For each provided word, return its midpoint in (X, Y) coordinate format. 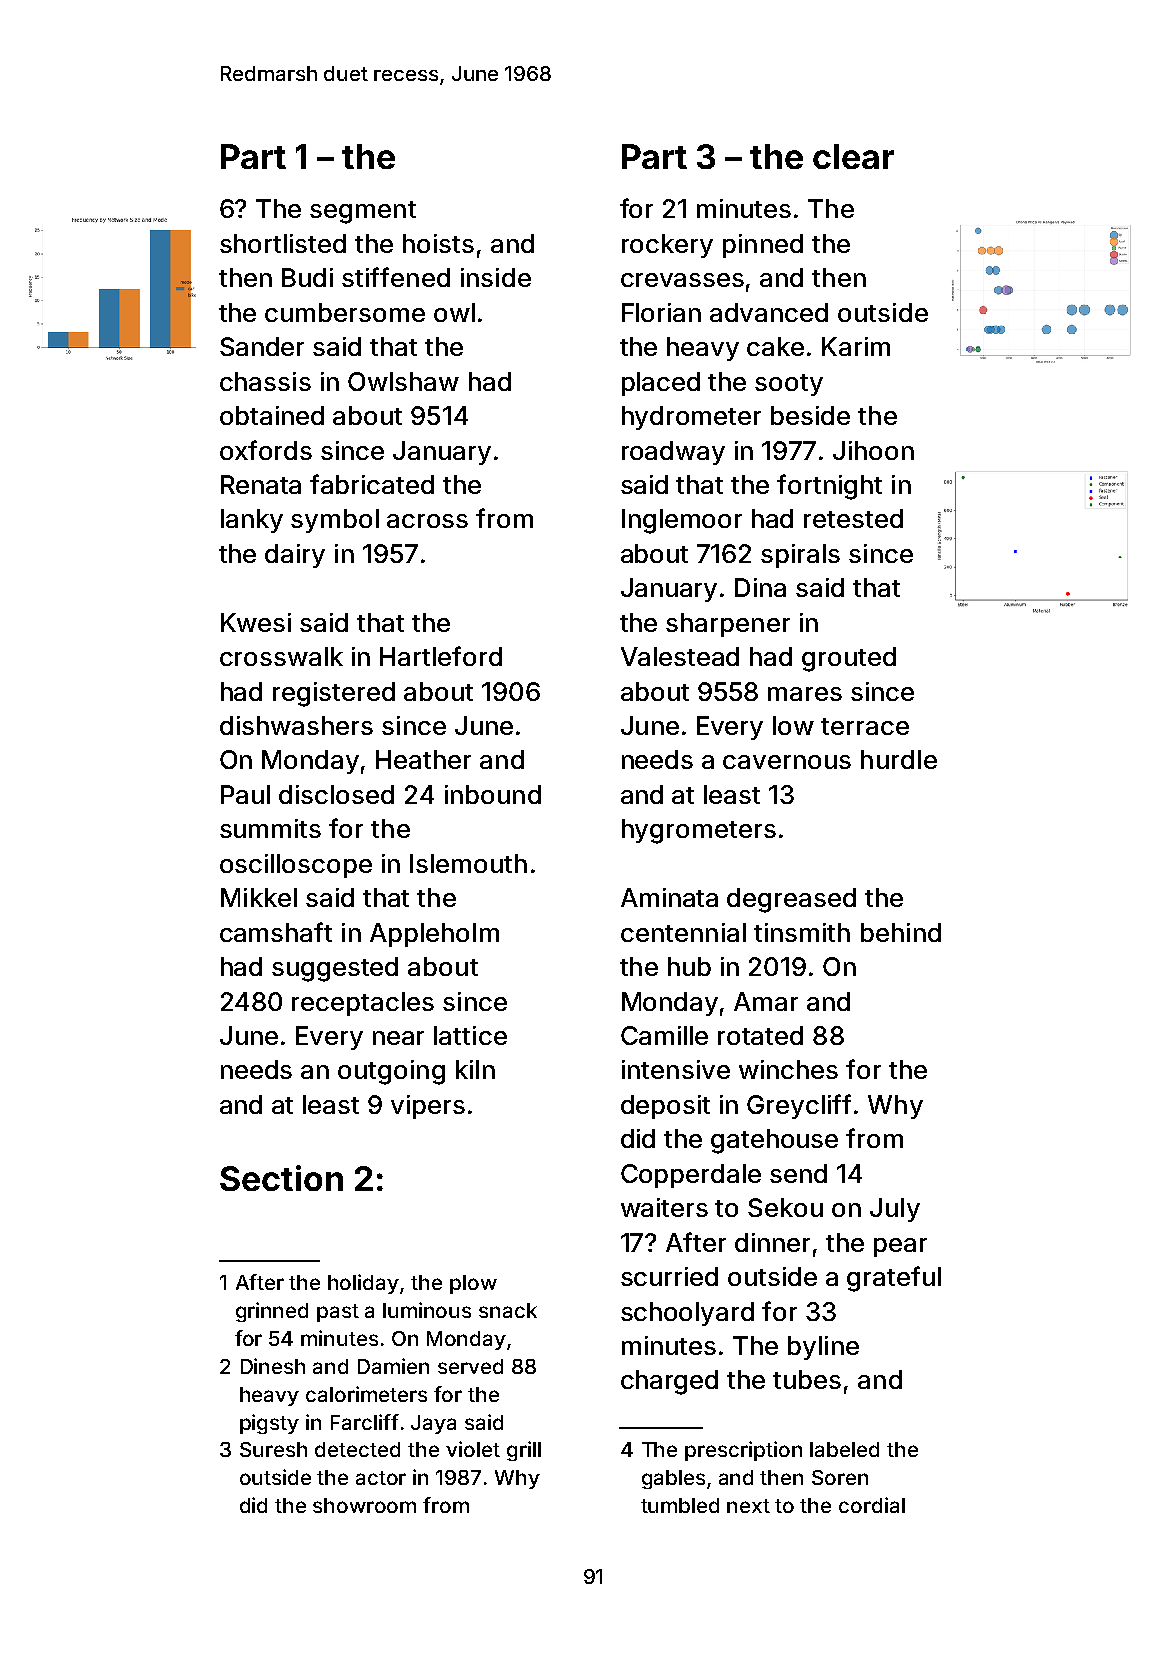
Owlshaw (403, 381)
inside (496, 277)
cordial (872, 1505)
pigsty (269, 1424)
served (470, 1366)
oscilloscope (296, 866)
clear (853, 156)
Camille (664, 1035)
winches (788, 1069)
